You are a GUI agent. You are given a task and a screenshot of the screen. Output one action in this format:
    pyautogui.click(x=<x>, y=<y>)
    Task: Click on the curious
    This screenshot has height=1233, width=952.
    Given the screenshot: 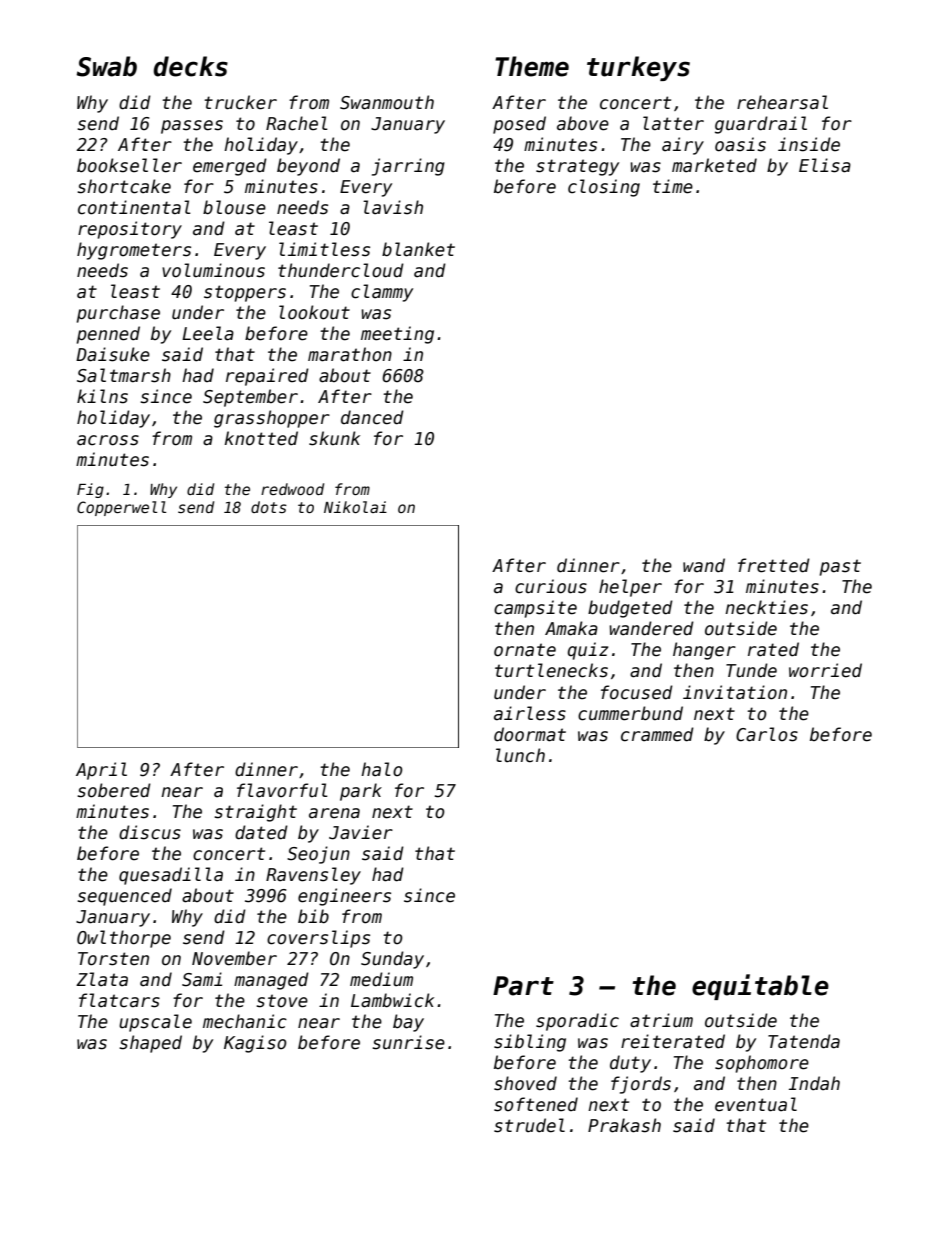 What is the action you would take?
    pyautogui.click(x=551, y=586)
